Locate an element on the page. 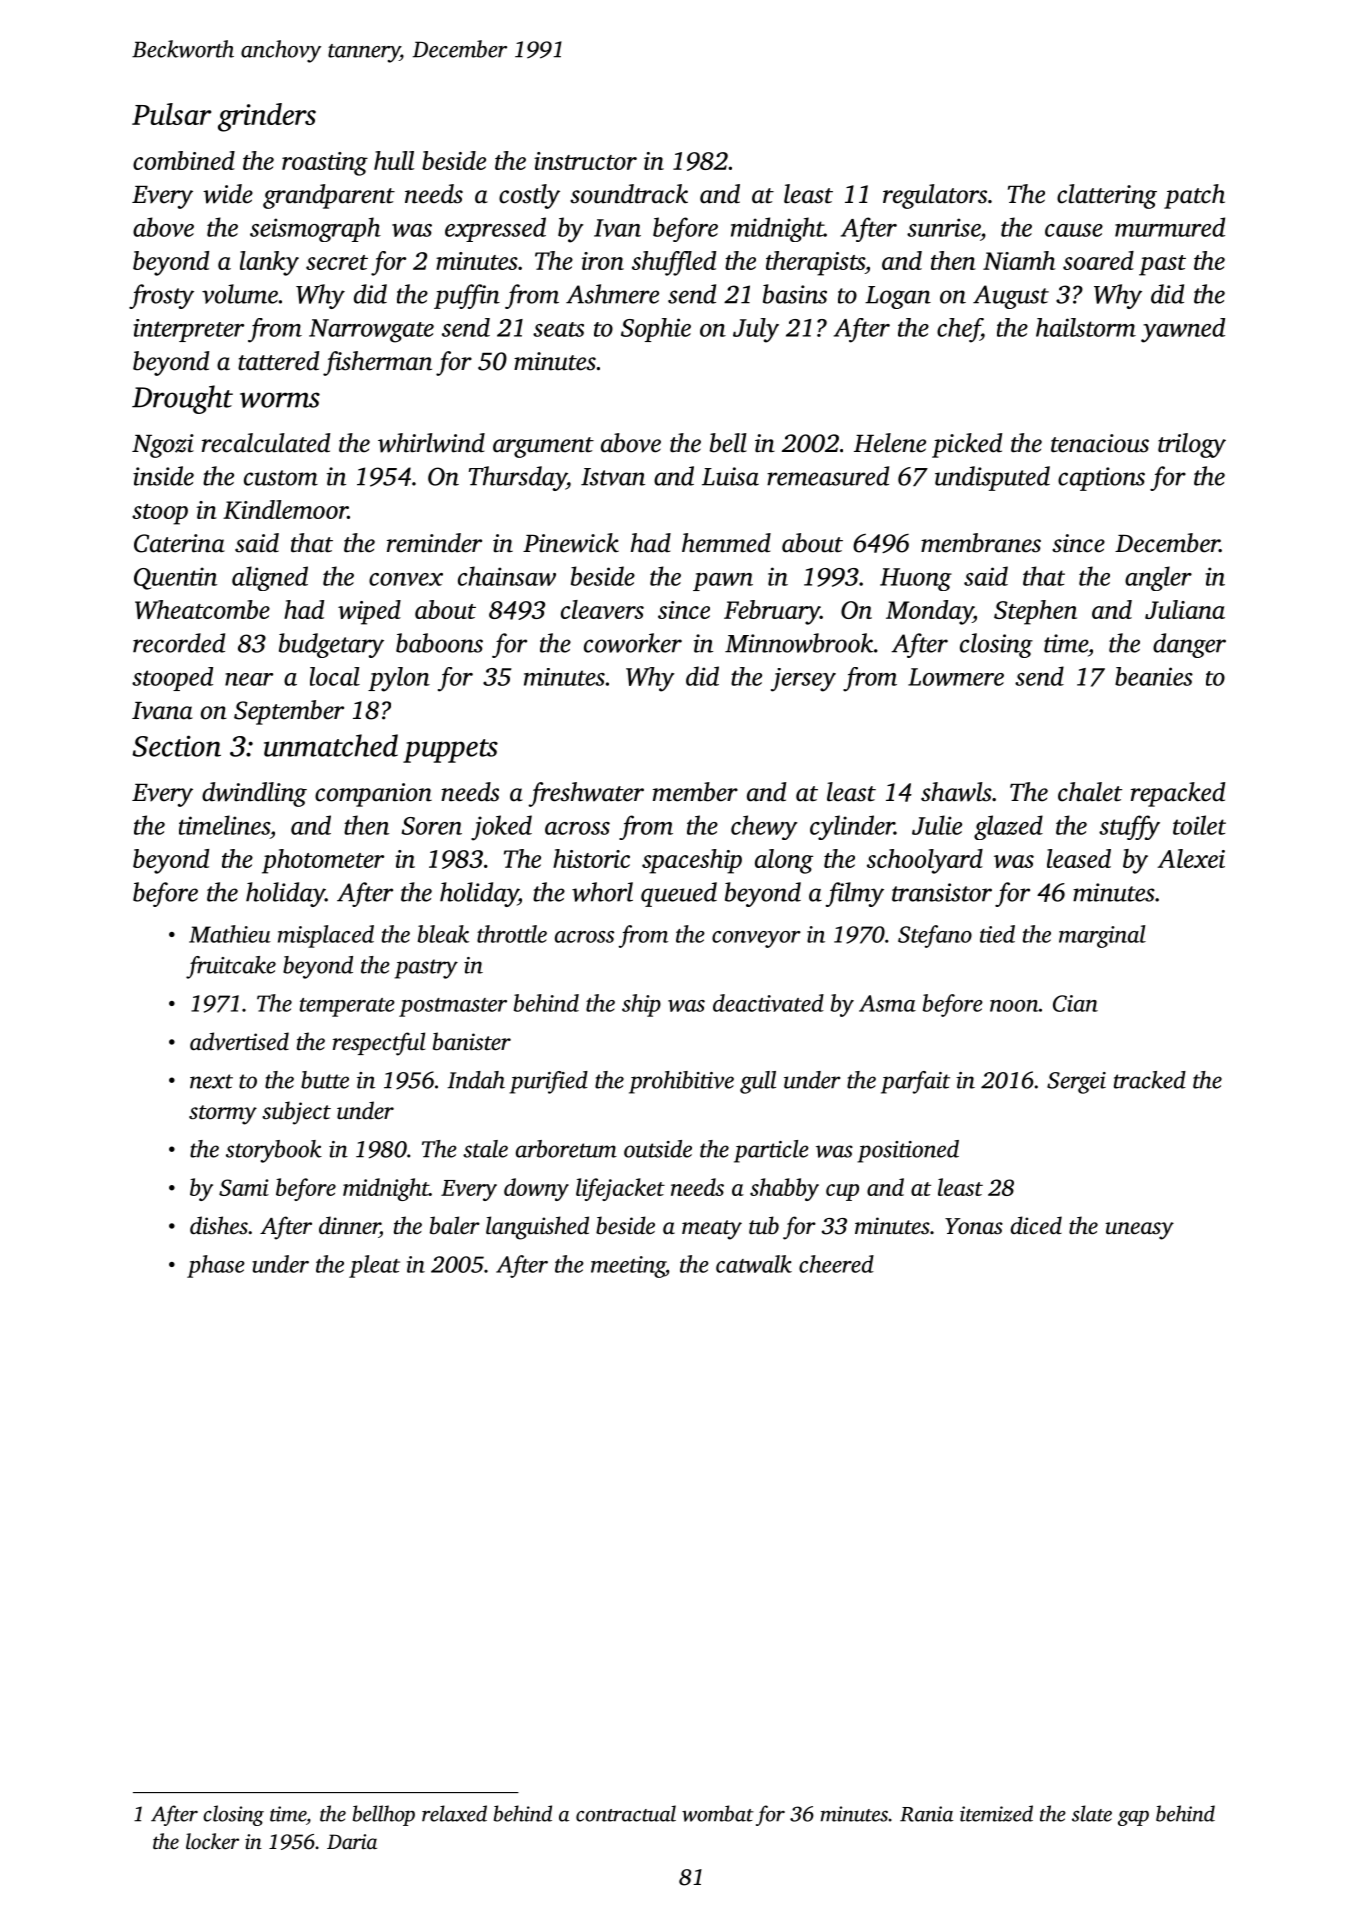  cleavers is located at coordinates (602, 609).
